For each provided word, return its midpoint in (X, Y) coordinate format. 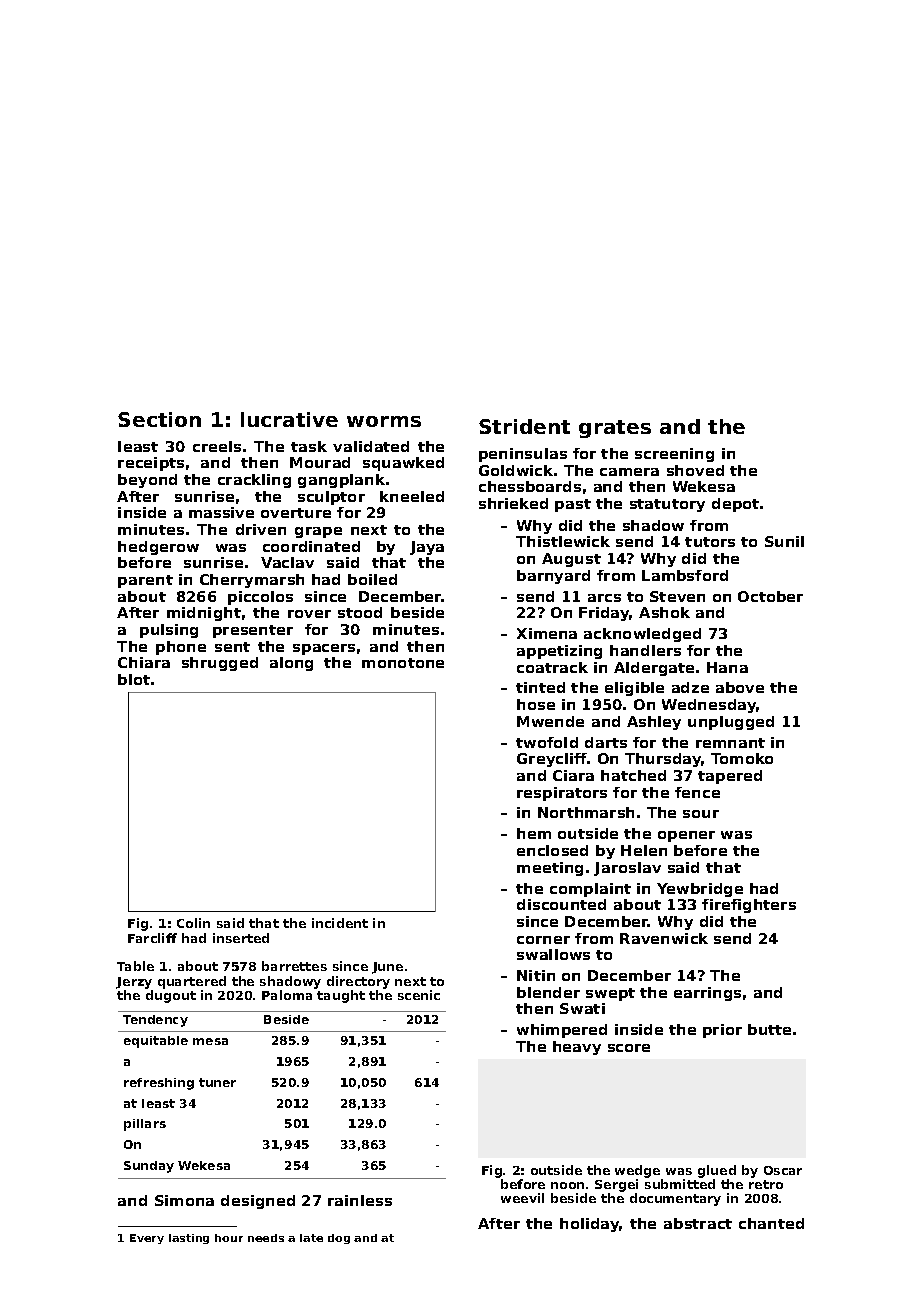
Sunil (784, 541)
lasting (189, 1239)
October (770, 596)
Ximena (547, 633)
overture (296, 513)
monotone (403, 663)
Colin (193, 923)
